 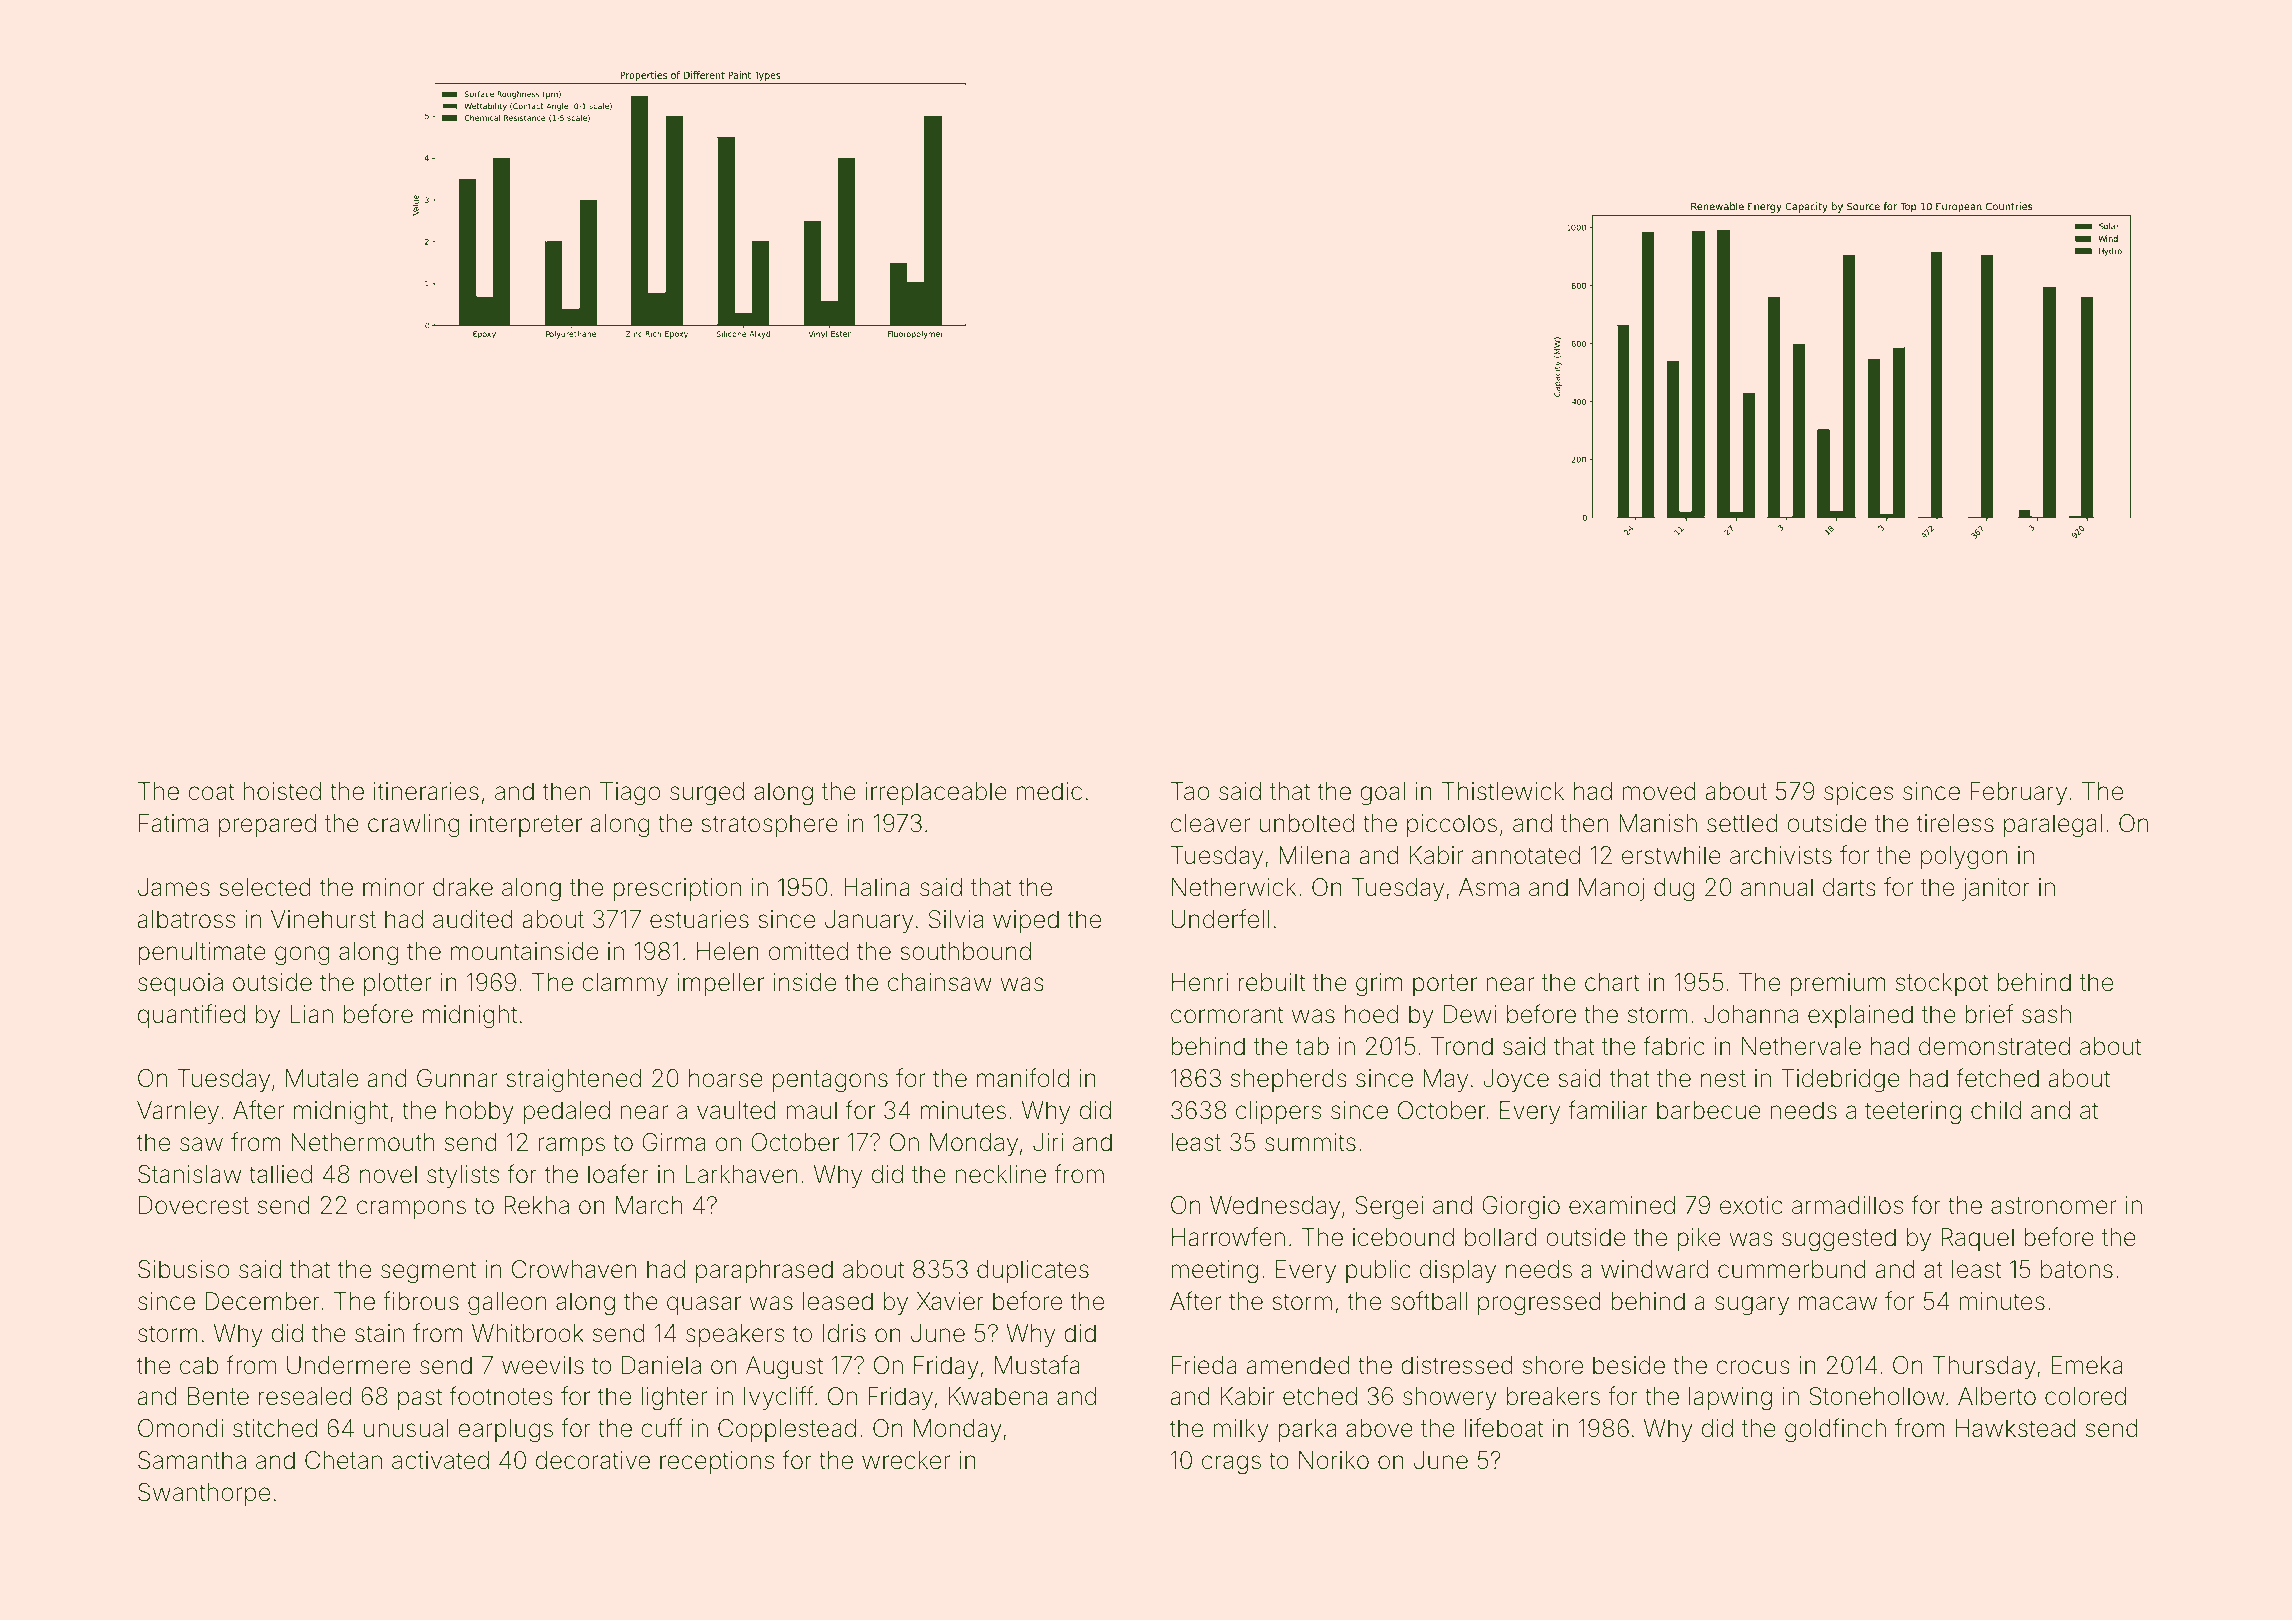 What do you see at coordinates (1298, 1365) in the page?
I see `amended` at bounding box center [1298, 1365].
